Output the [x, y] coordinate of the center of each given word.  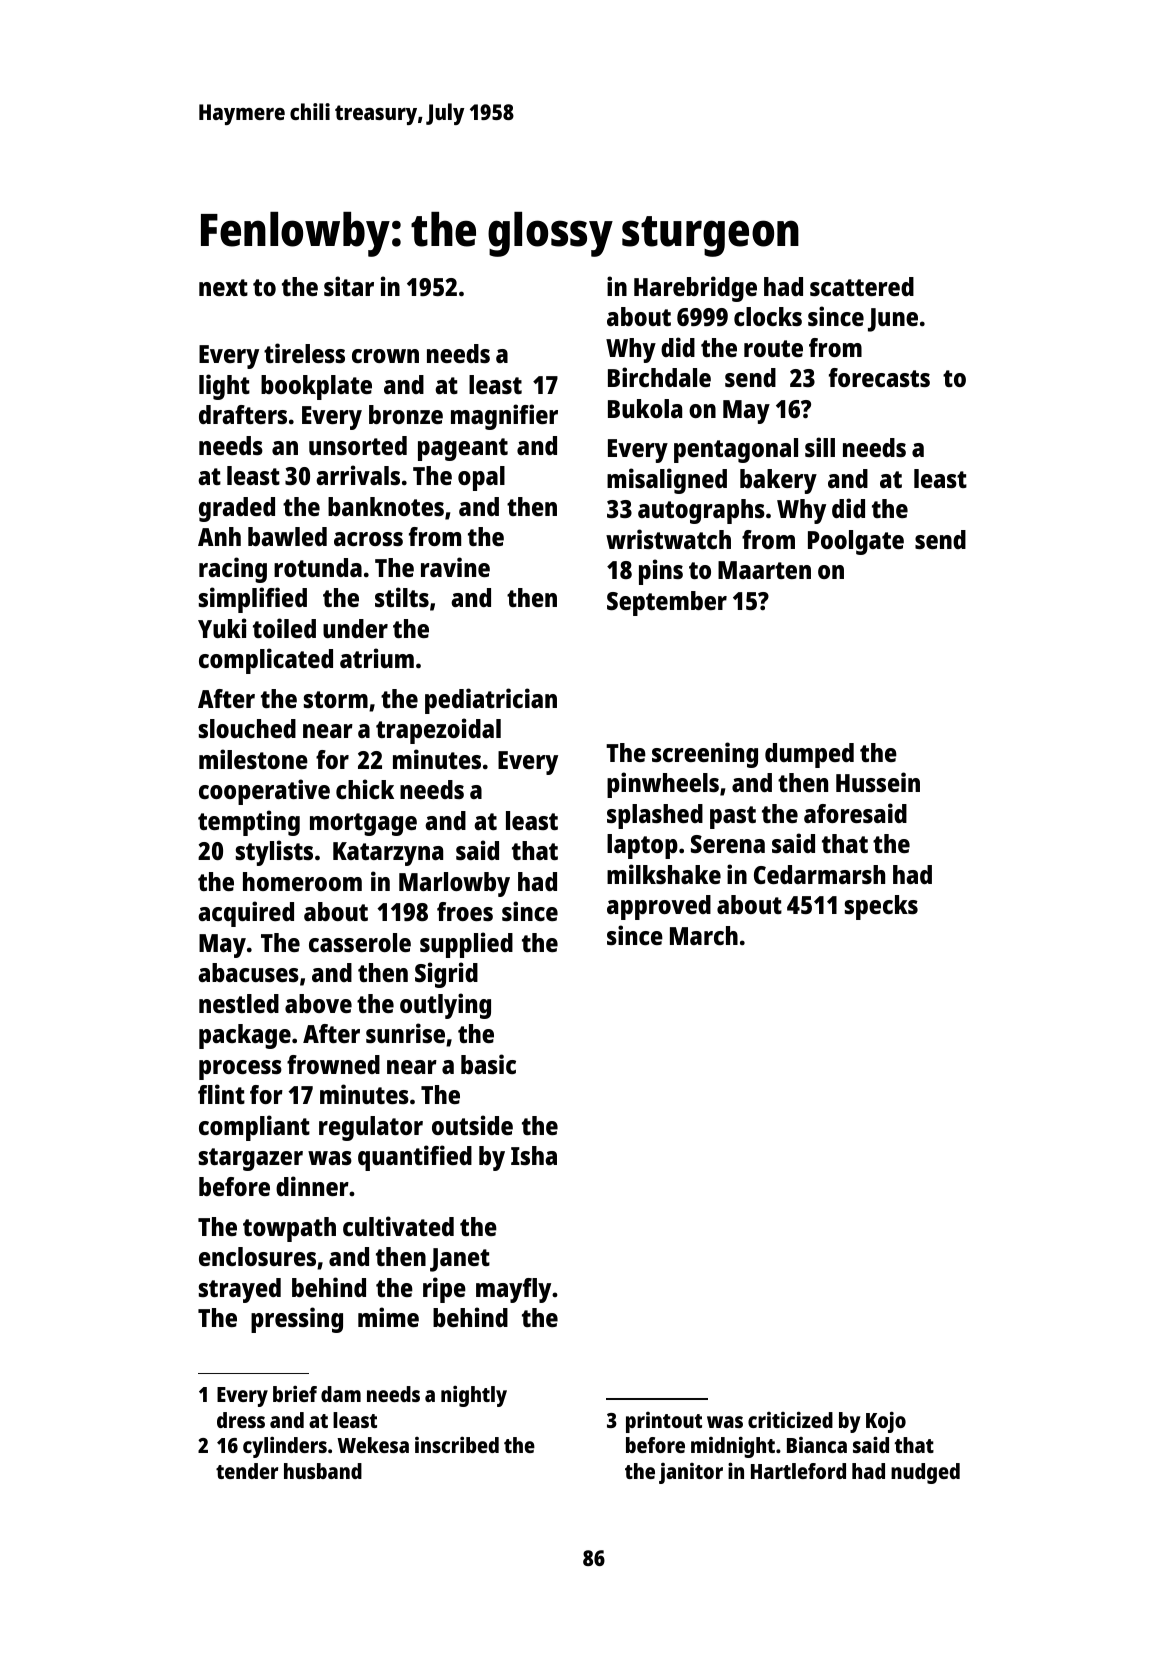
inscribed [457, 1444]
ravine [455, 567]
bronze [406, 414]
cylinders [285, 1447]
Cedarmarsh [819, 874]
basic [488, 1064]
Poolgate [856, 542]
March [704, 935]
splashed [655, 816]
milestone [253, 759]
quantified [415, 1158]
